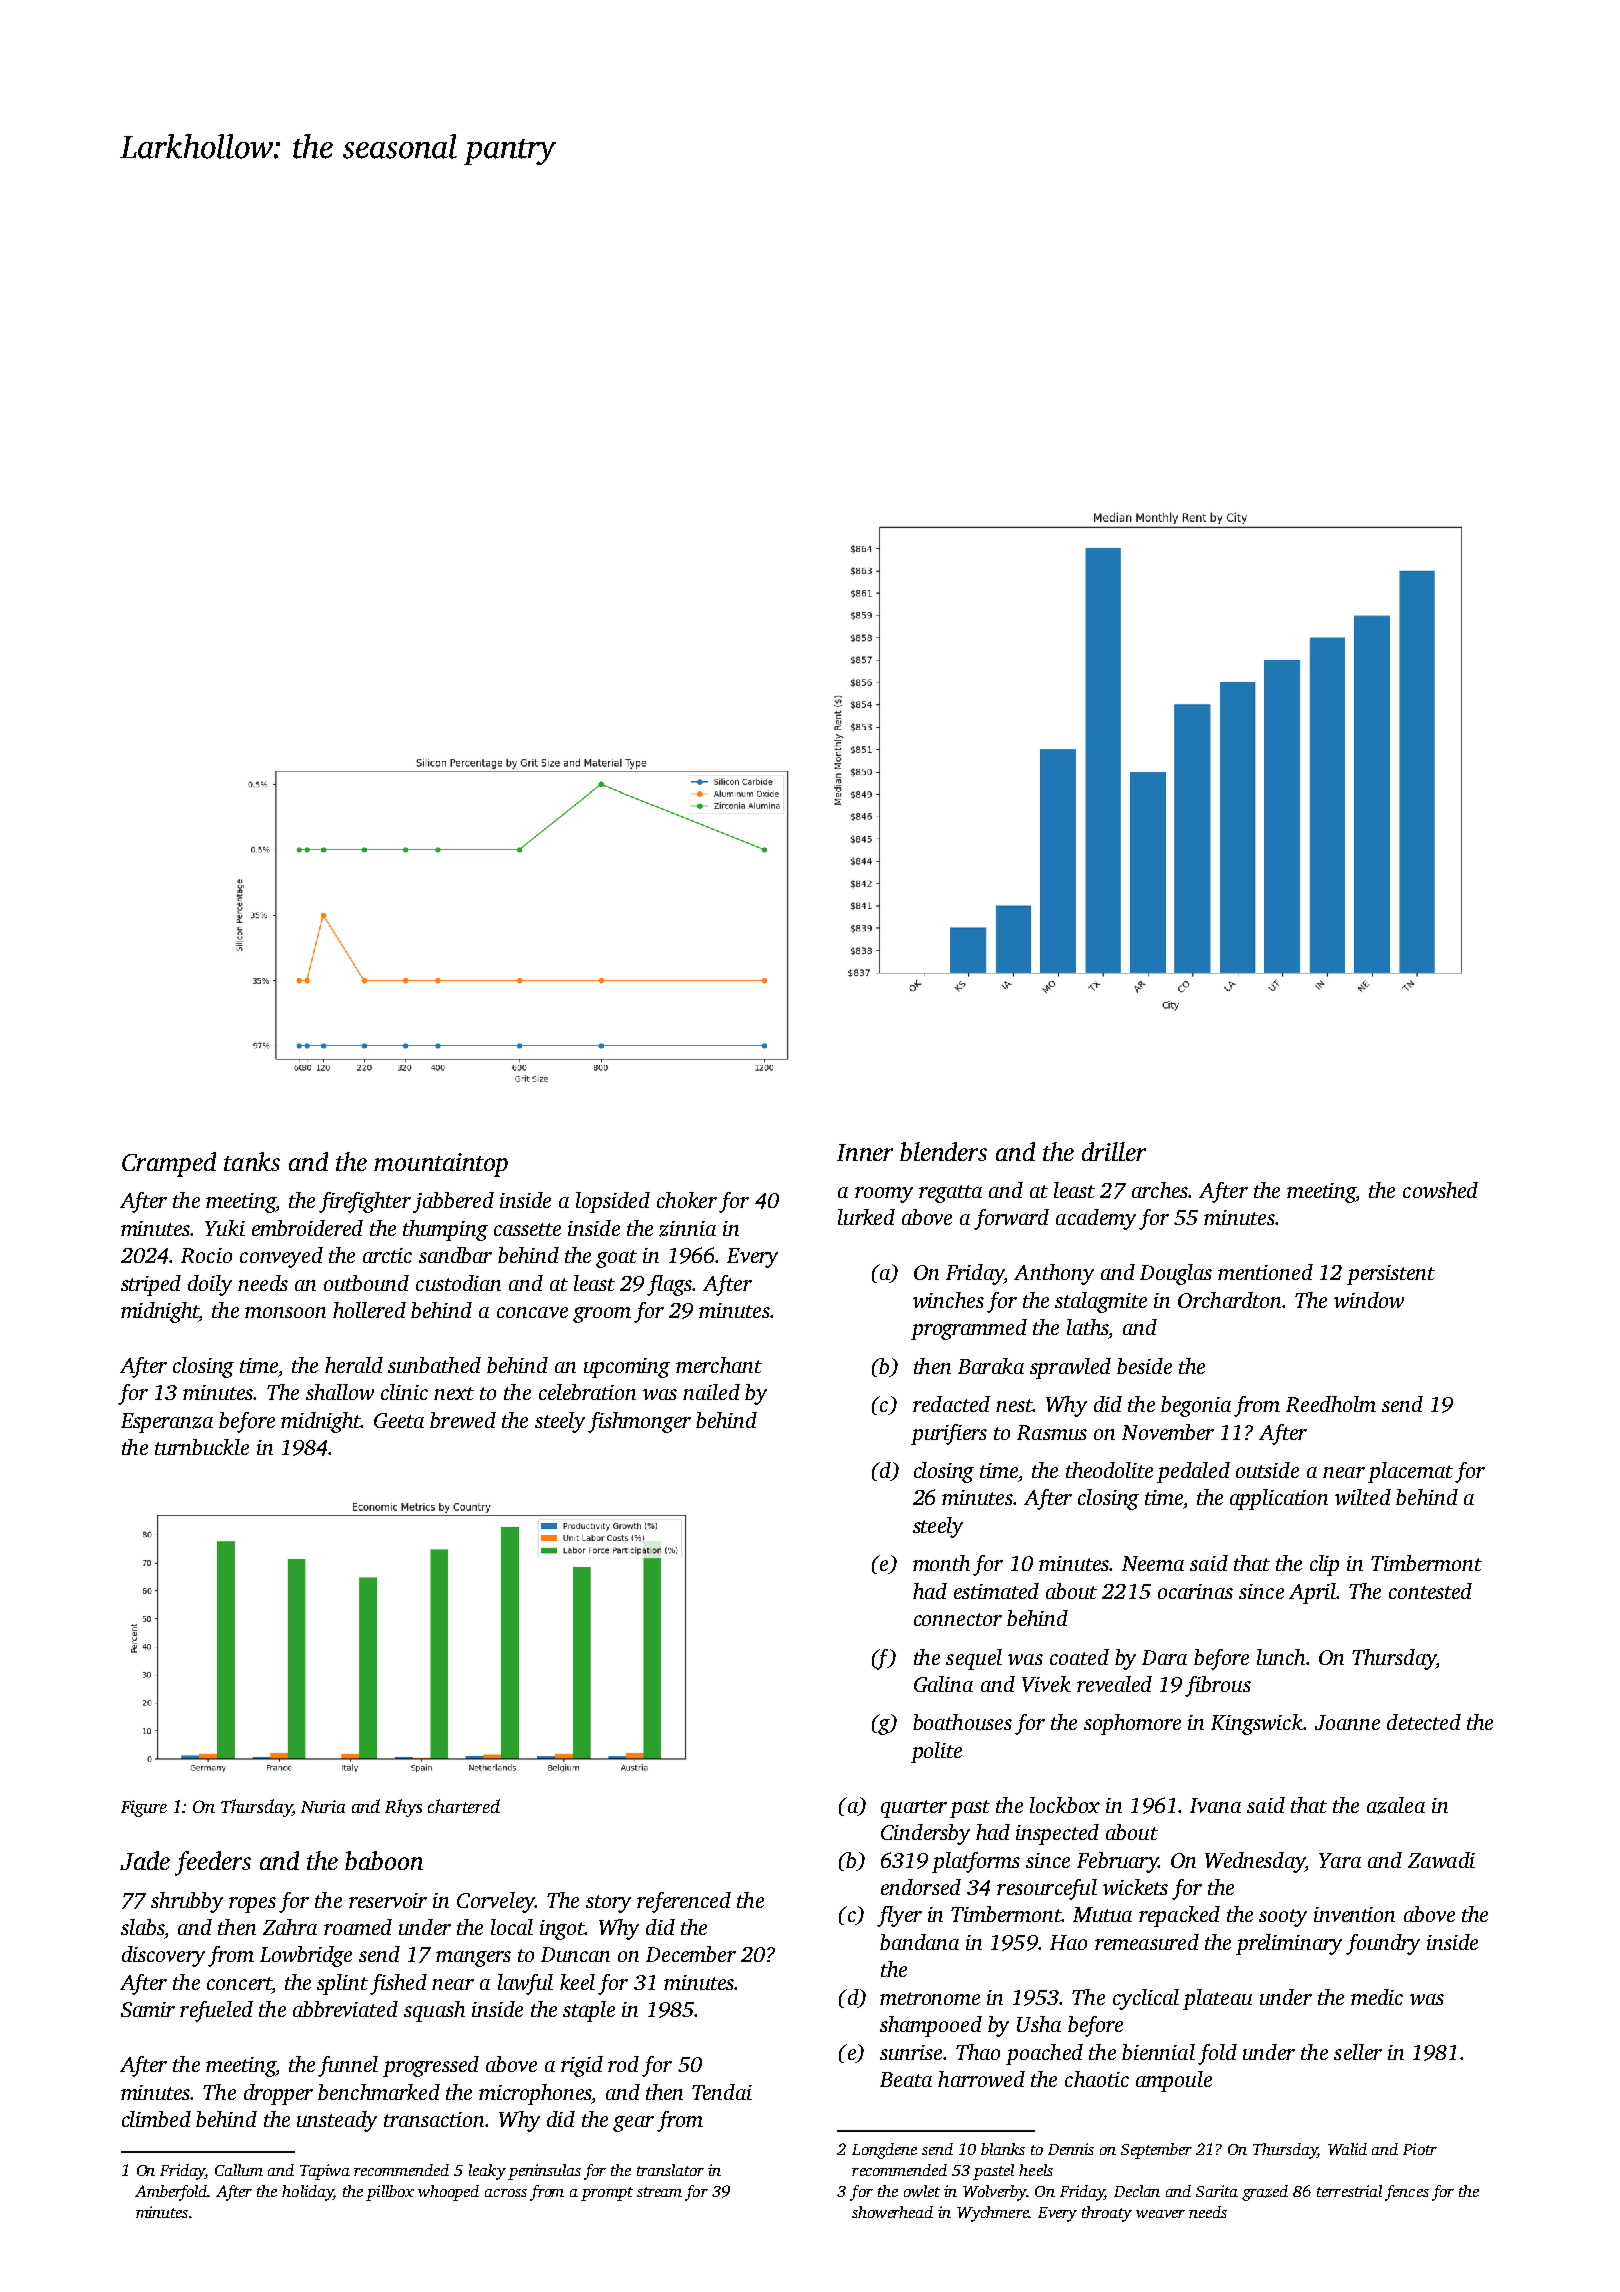  Describe the element at coordinates (169, 1164) in the image. I see `Cramped` at that location.
